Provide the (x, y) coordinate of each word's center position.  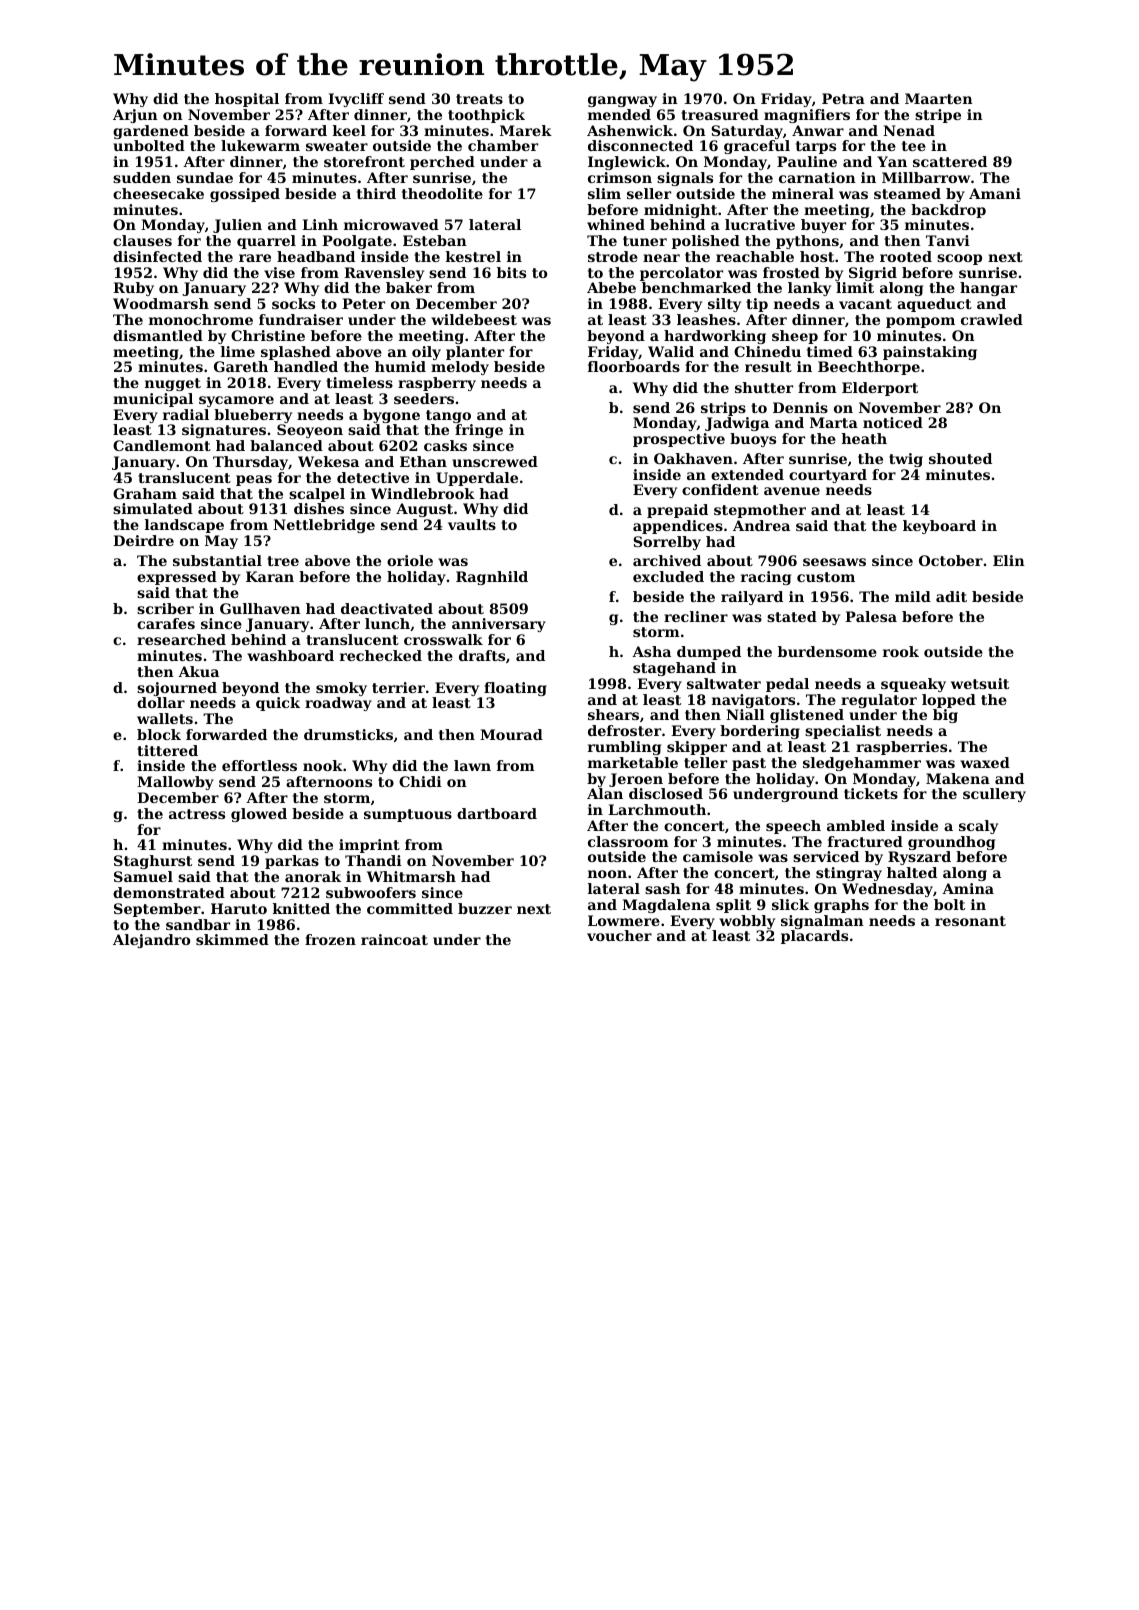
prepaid (677, 511)
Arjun (135, 116)
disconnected (640, 145)
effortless (259, 765)
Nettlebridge (324, 526)
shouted (960, 458)
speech (793, 827)
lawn (472, 765)
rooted (906, 256)
